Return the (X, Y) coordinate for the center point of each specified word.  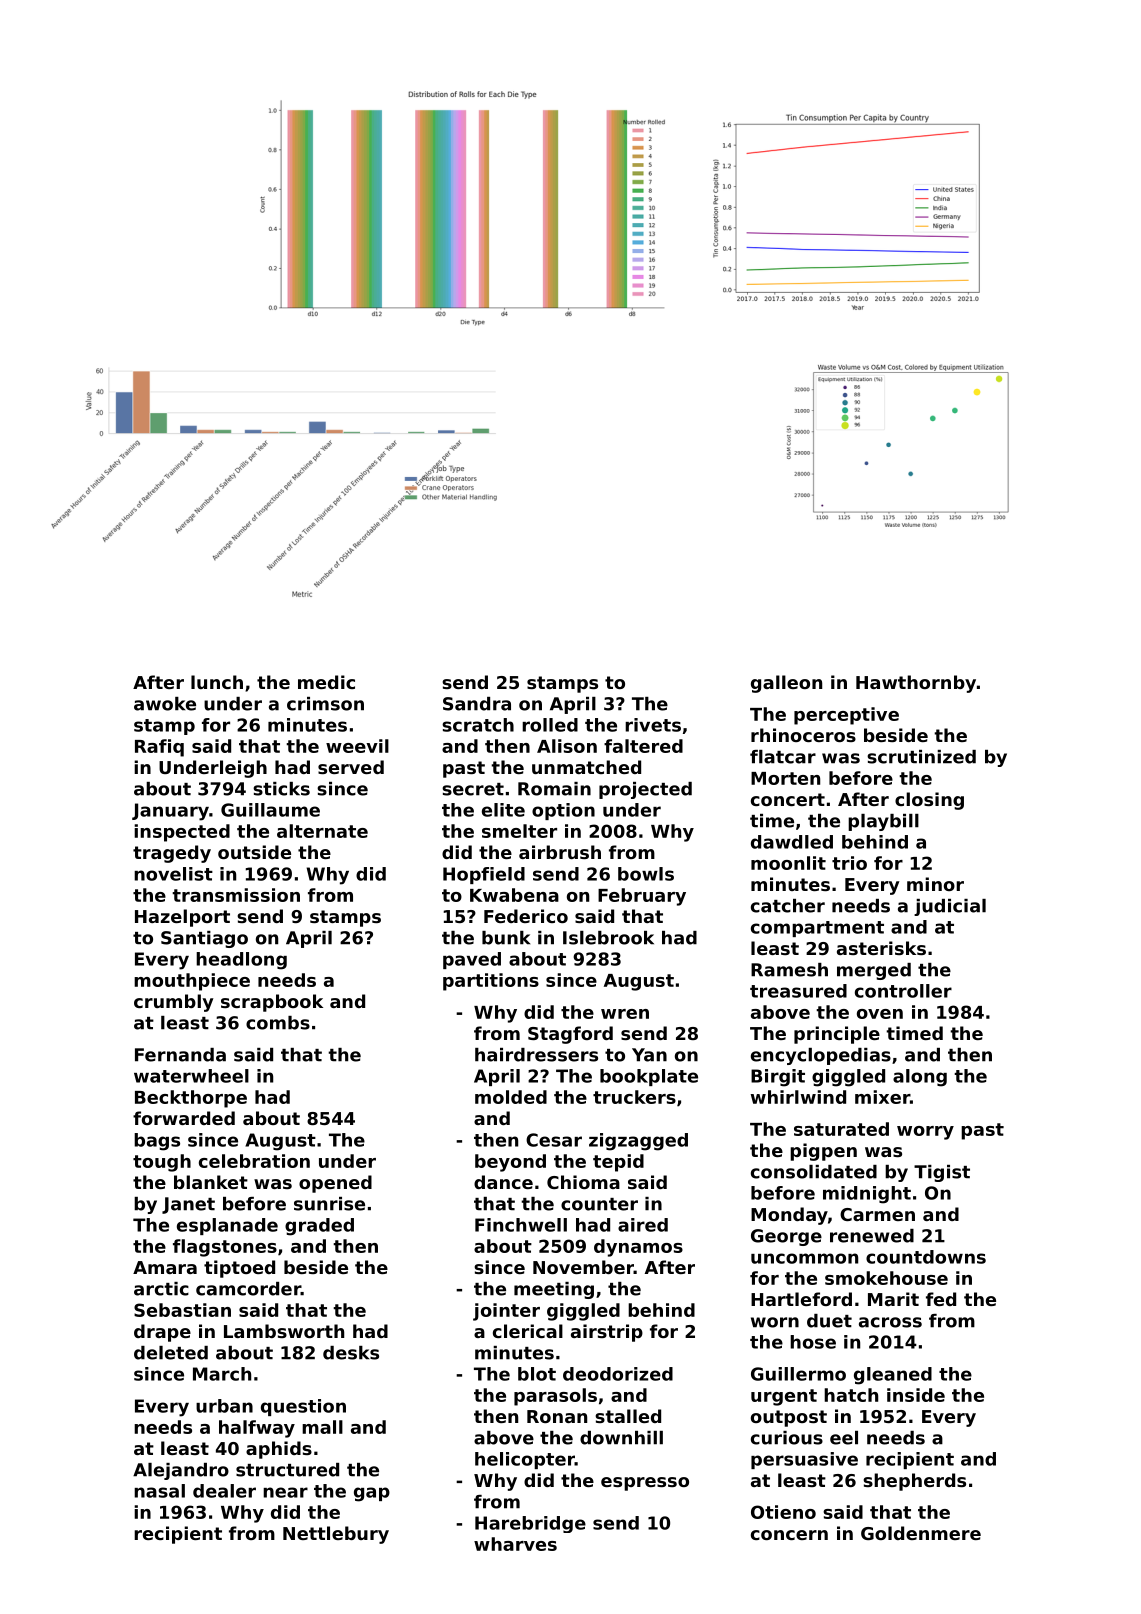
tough (162, 1163)
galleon (786, 684)
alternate (322, 831)
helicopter (525, 1460)
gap (372, 1494)
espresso (645, 1484)
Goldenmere (921, 1533)
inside (916, 1395)
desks (351, 1353)
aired (643, 1225)
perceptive (846, 716)
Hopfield (484, 875)
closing (929, 801)
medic (326, 682)
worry (925, 1133)
